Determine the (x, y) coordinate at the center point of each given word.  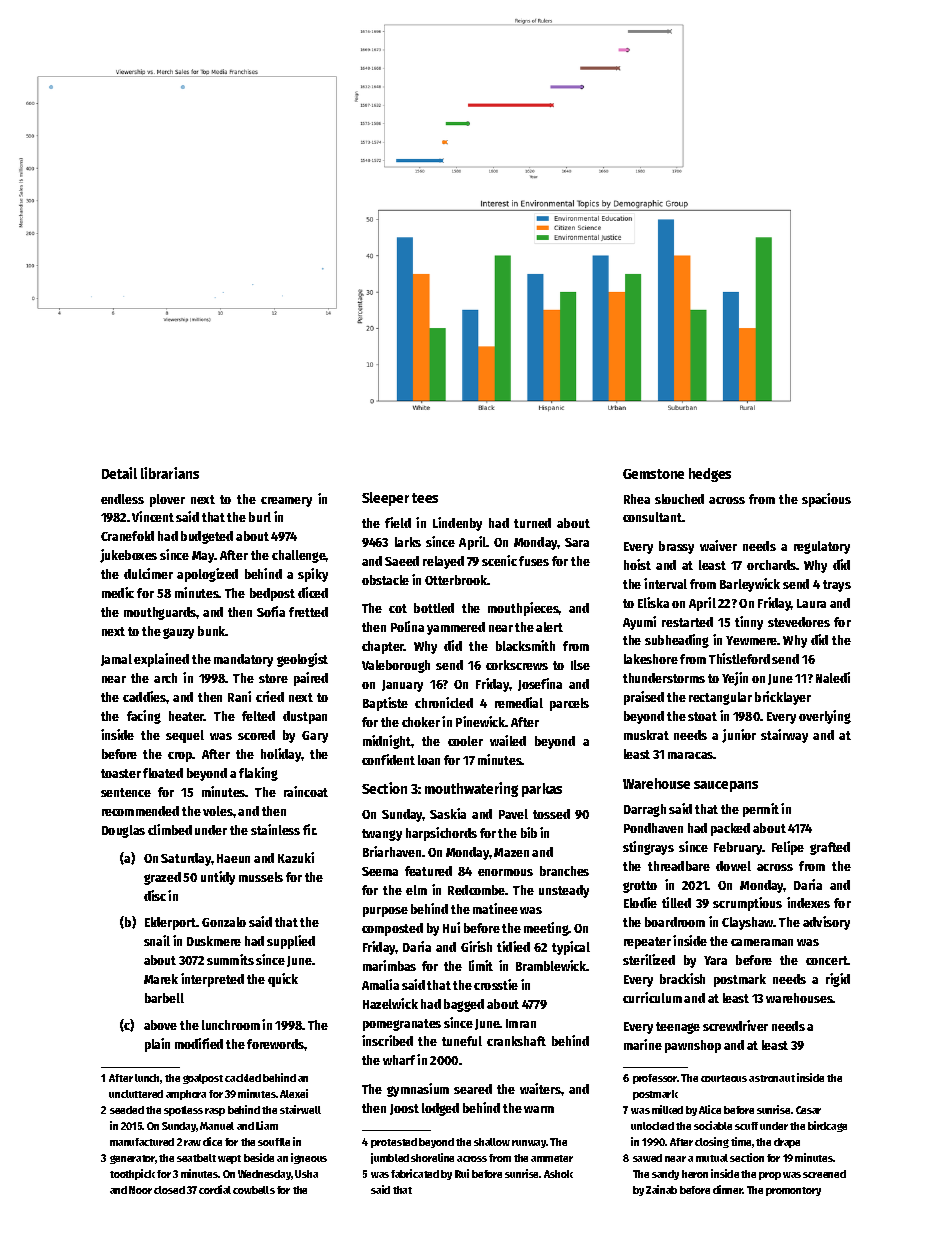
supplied (291, 942)
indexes (808, 902)
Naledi (833, 677)
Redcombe (477, 890)
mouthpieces (523, 609)
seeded (127, 1110)
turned (532, 523)
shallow (492, 1142)
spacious (826, 500)
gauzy (178, 633)
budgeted (207, 537)
